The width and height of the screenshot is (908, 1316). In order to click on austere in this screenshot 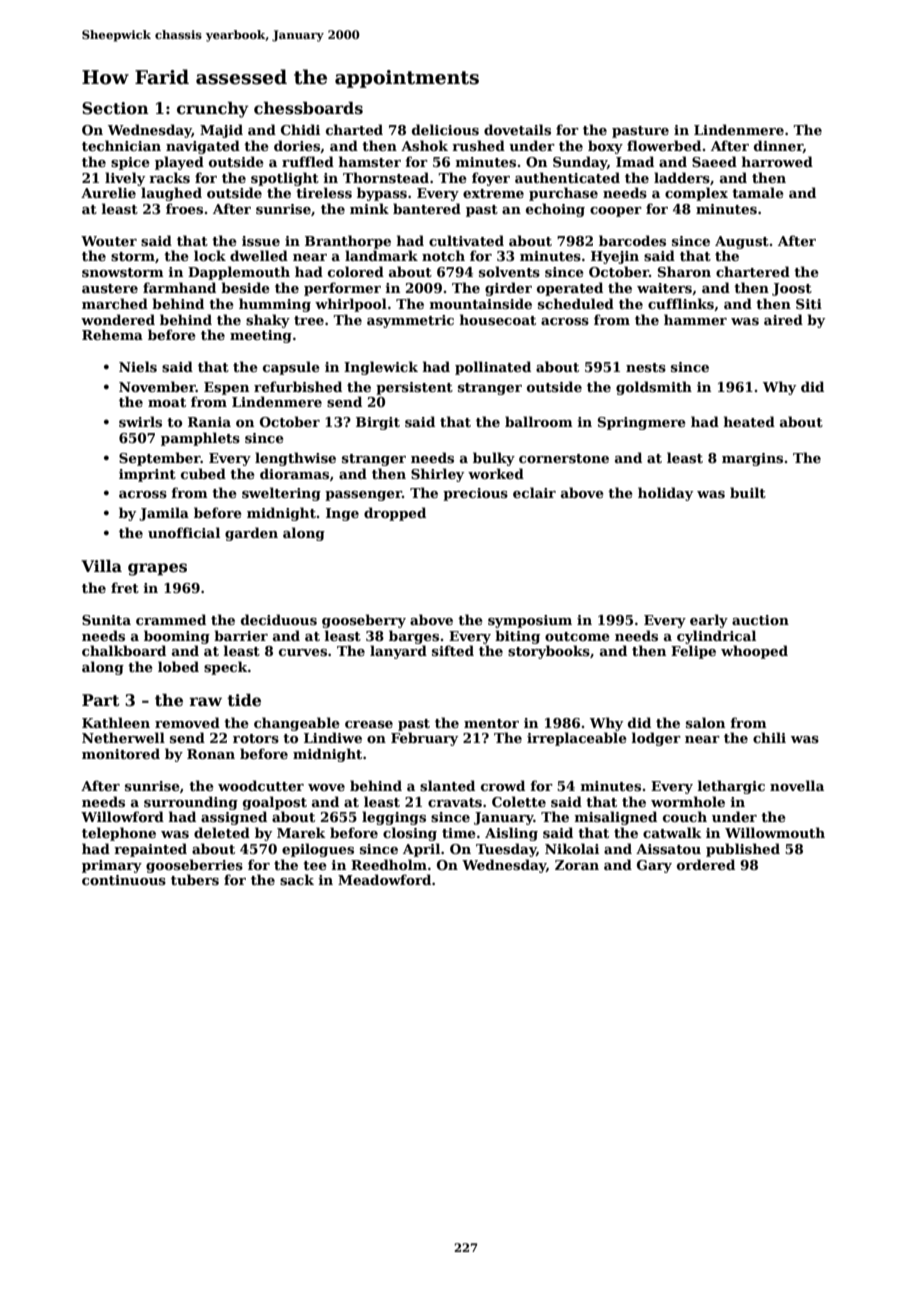, I will do `click(110, 288)`.
